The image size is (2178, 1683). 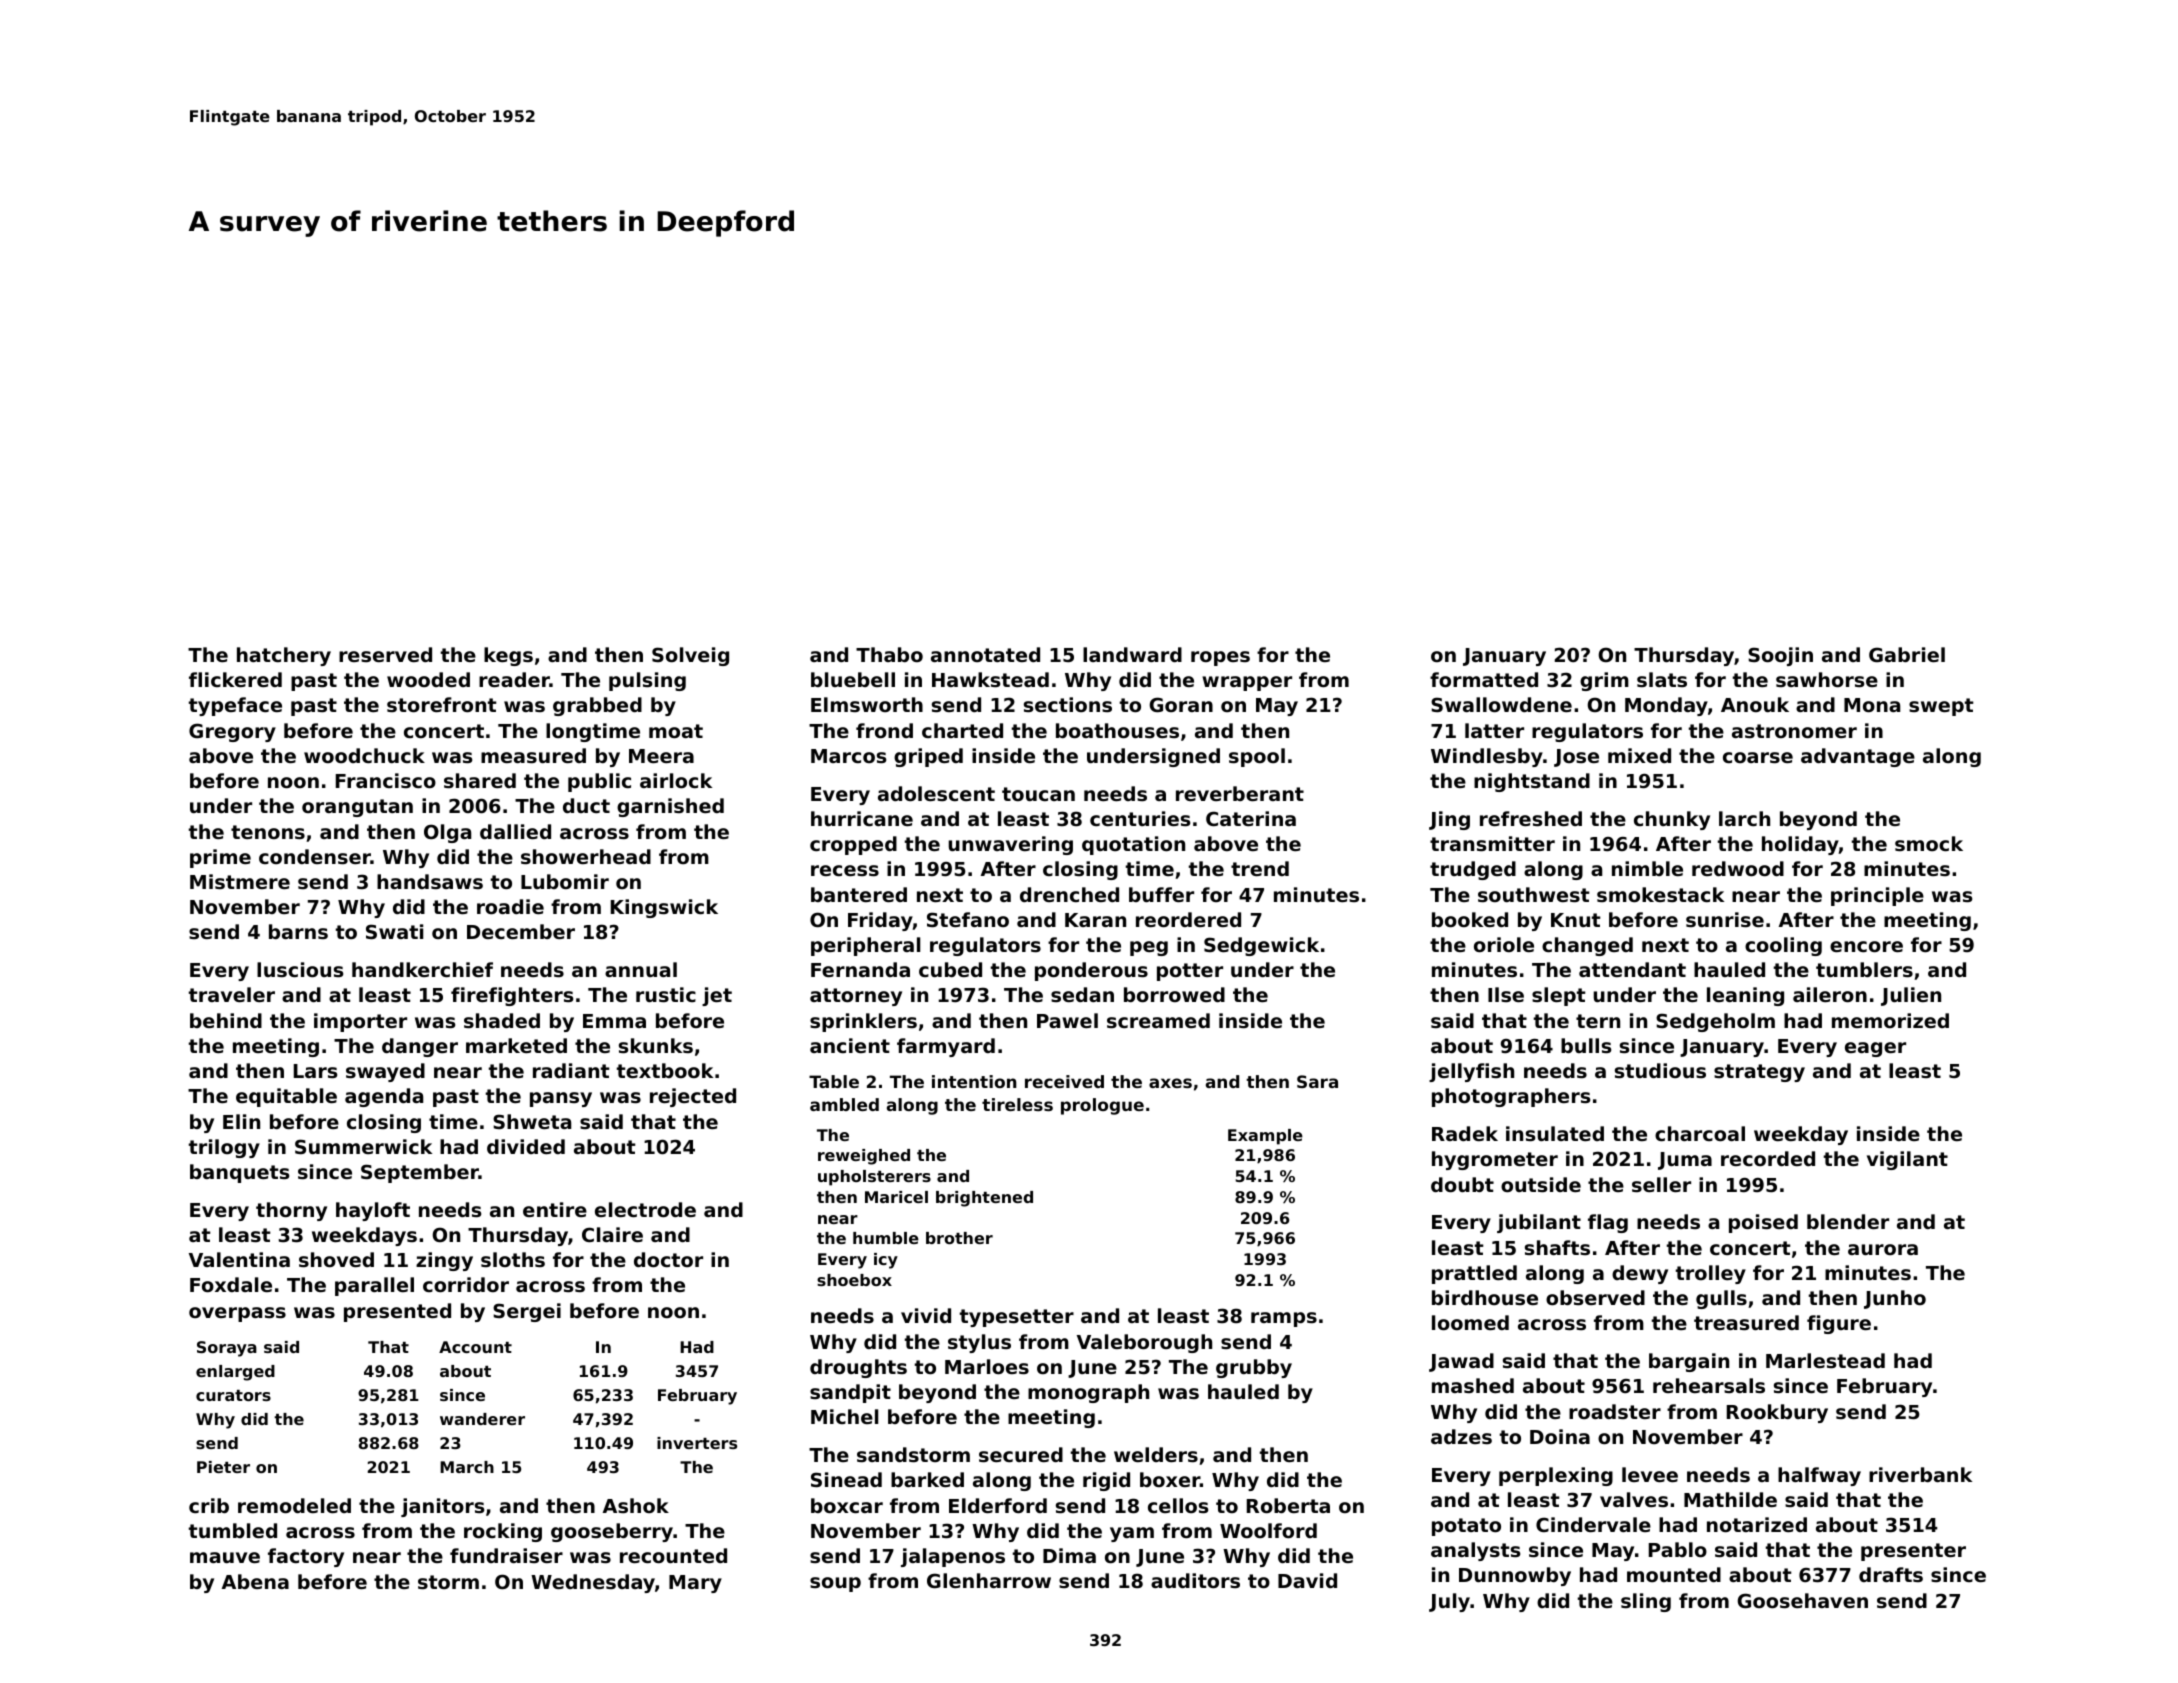 I want to click on auditors, so click(x=1195, y=1580).
